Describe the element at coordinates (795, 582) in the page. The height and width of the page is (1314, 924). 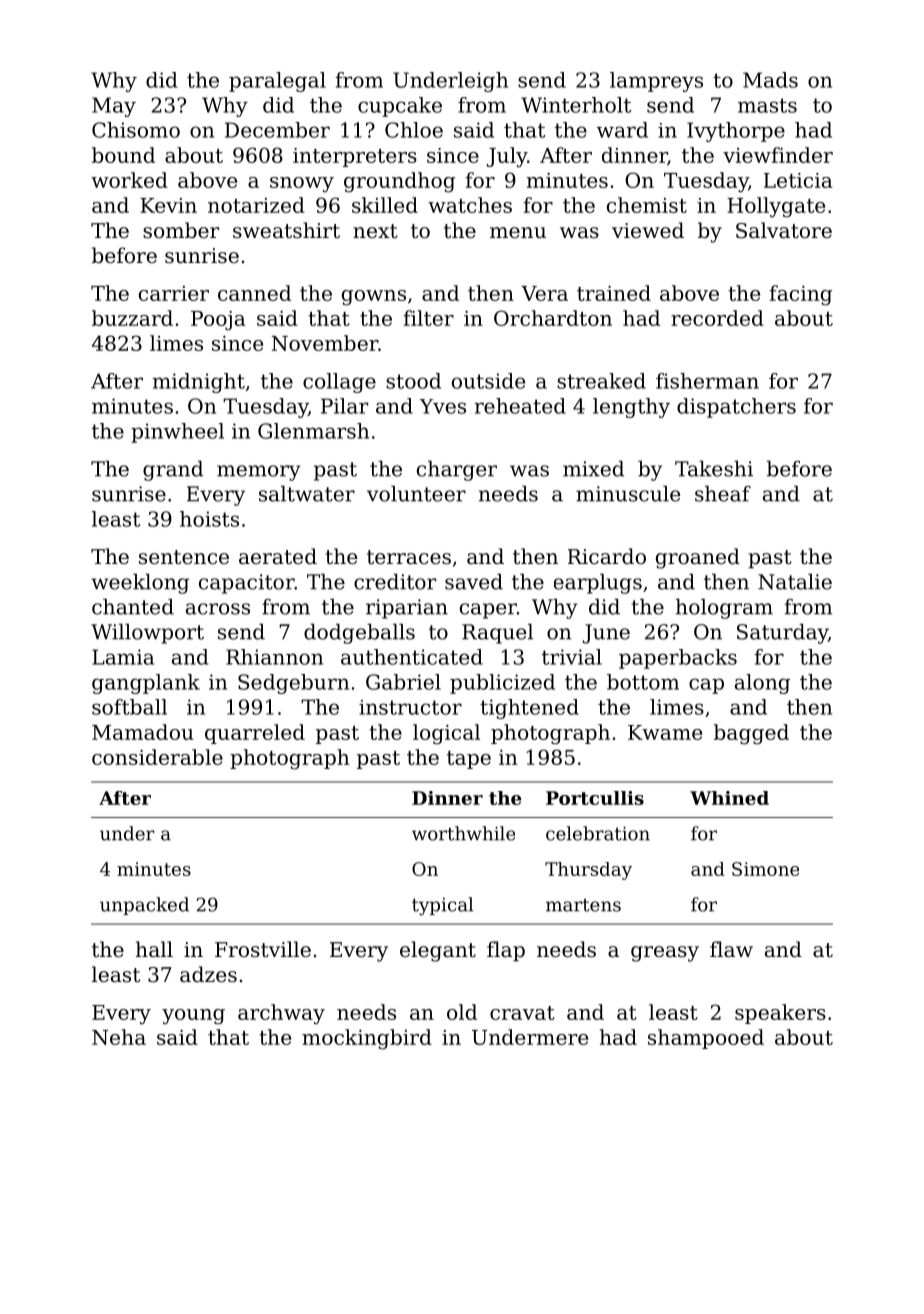
I see `Natalie` at that location.
